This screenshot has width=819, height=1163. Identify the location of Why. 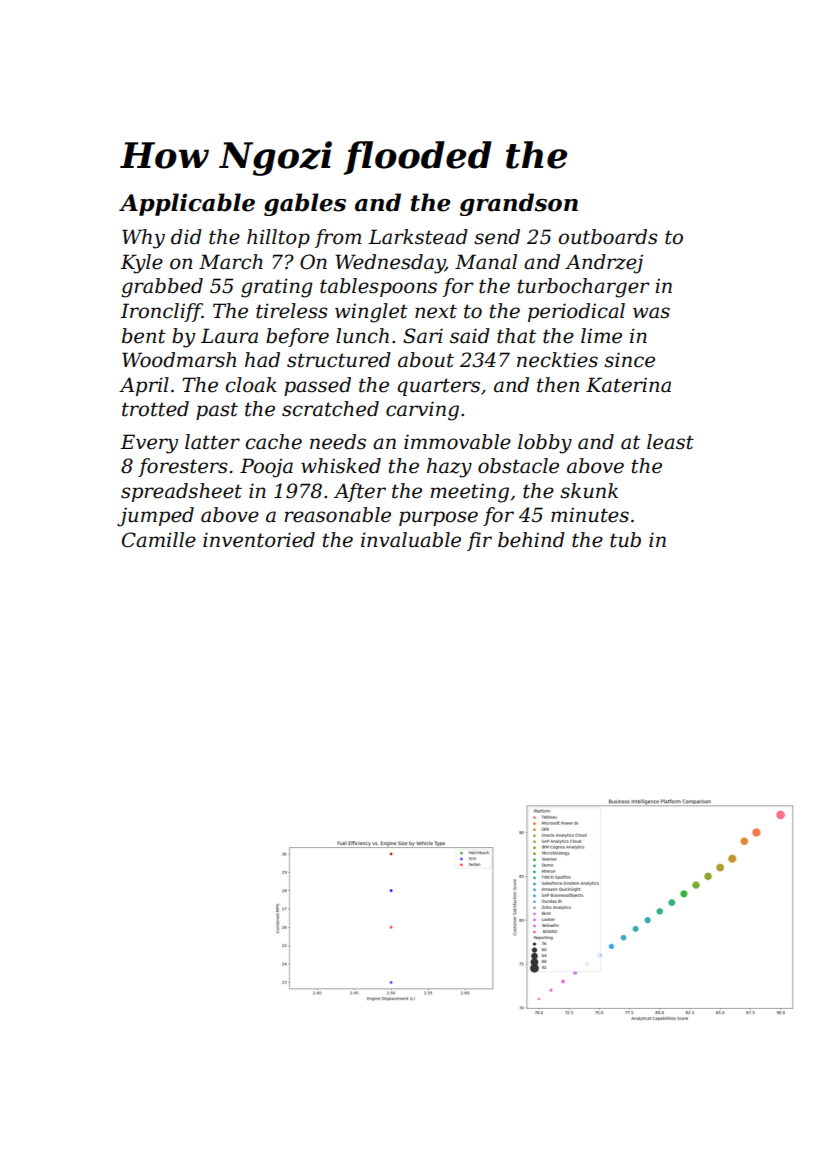
(143, 239).
